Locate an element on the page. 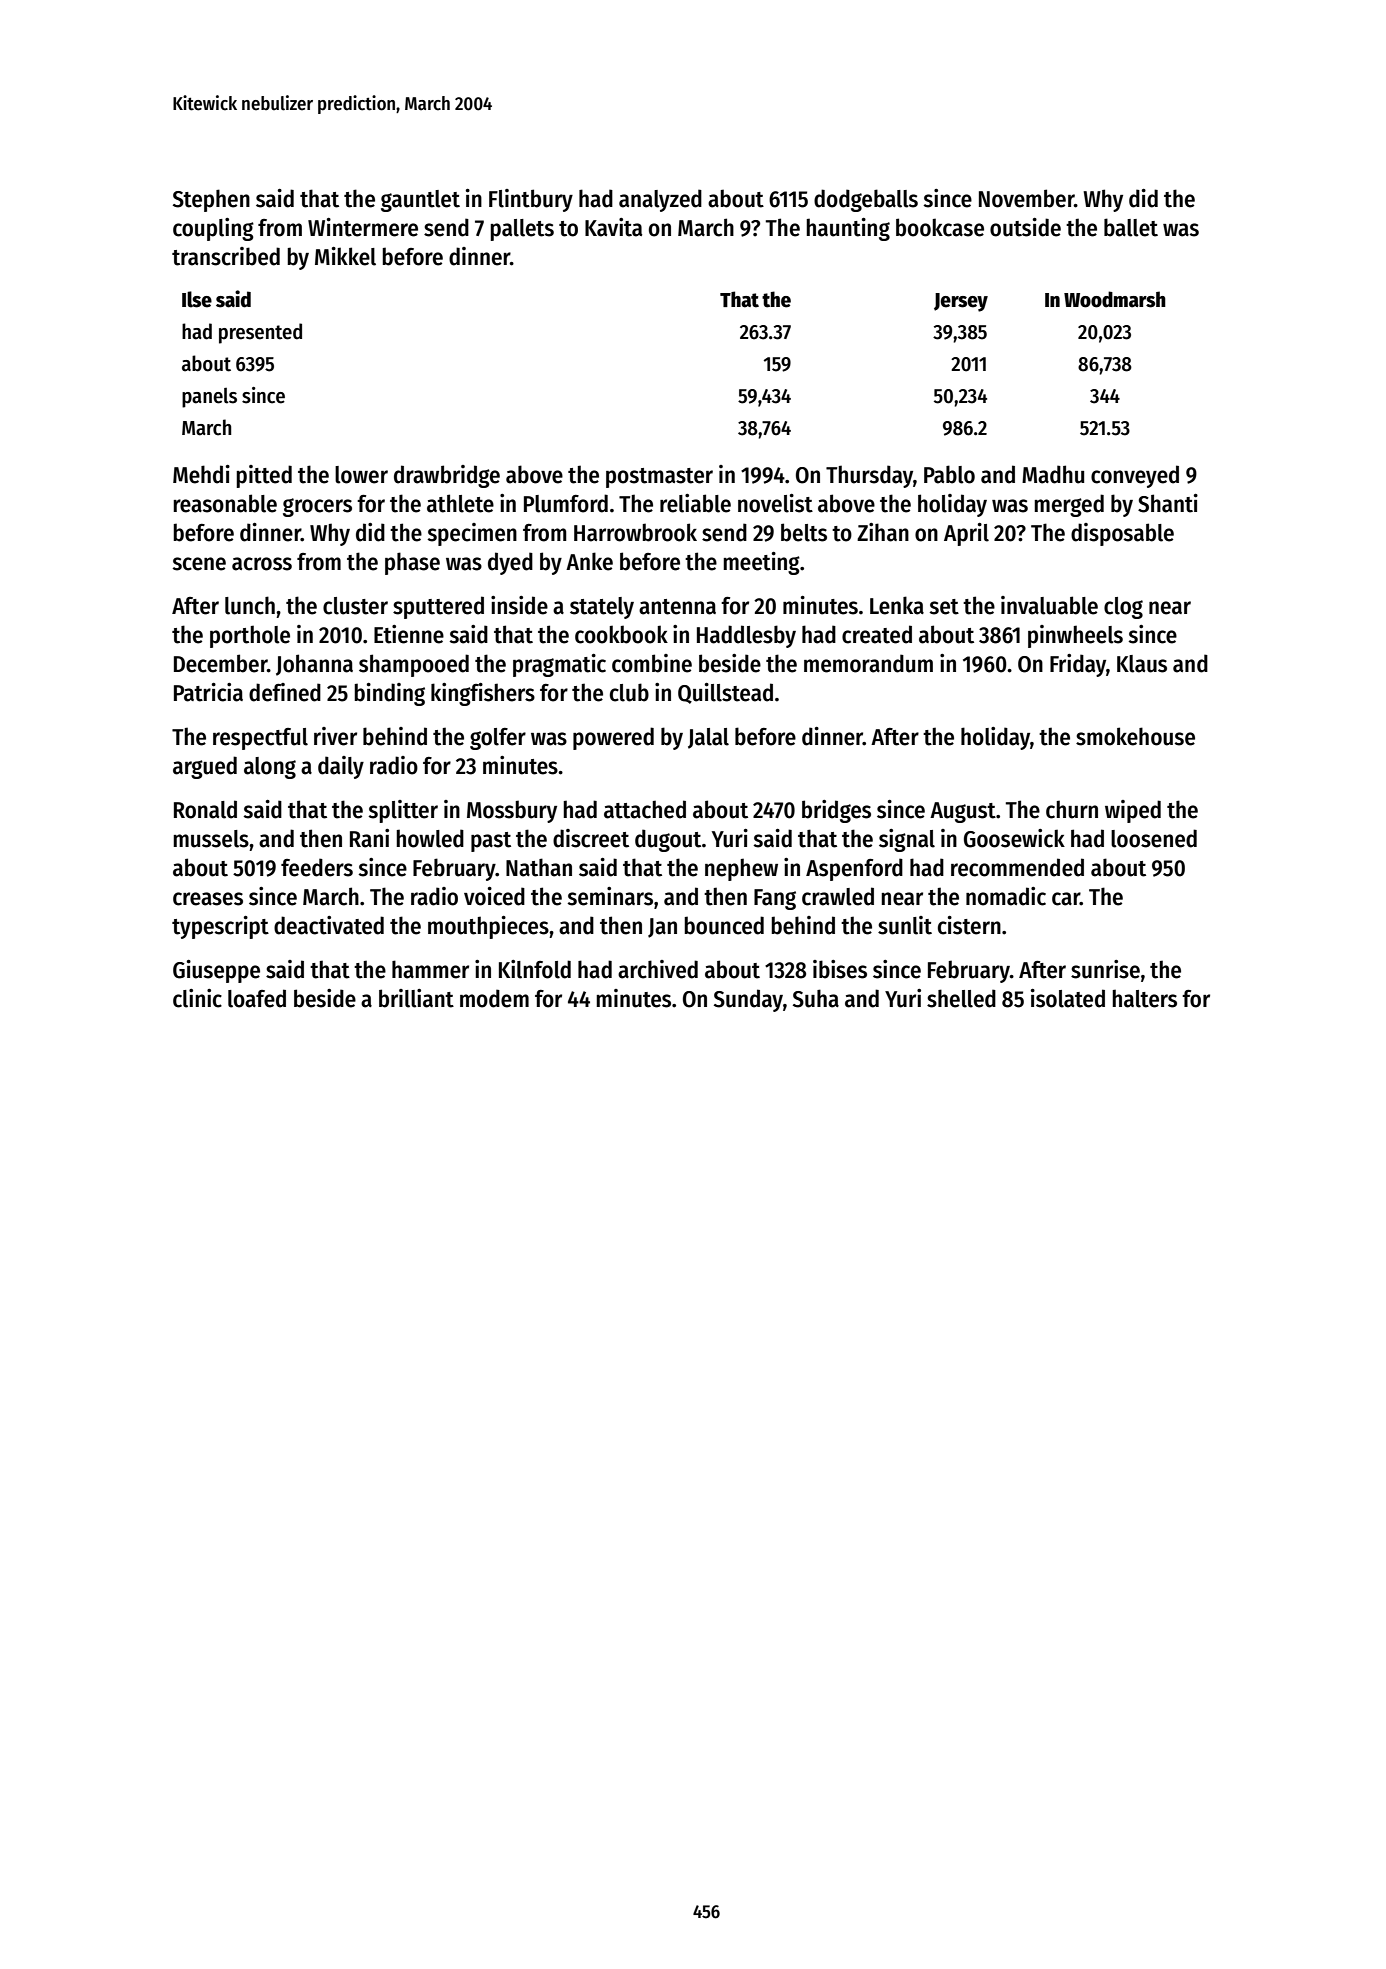 The height and width of the document is (1969, 1386). Jalal is located at coordinates (708, 738).
